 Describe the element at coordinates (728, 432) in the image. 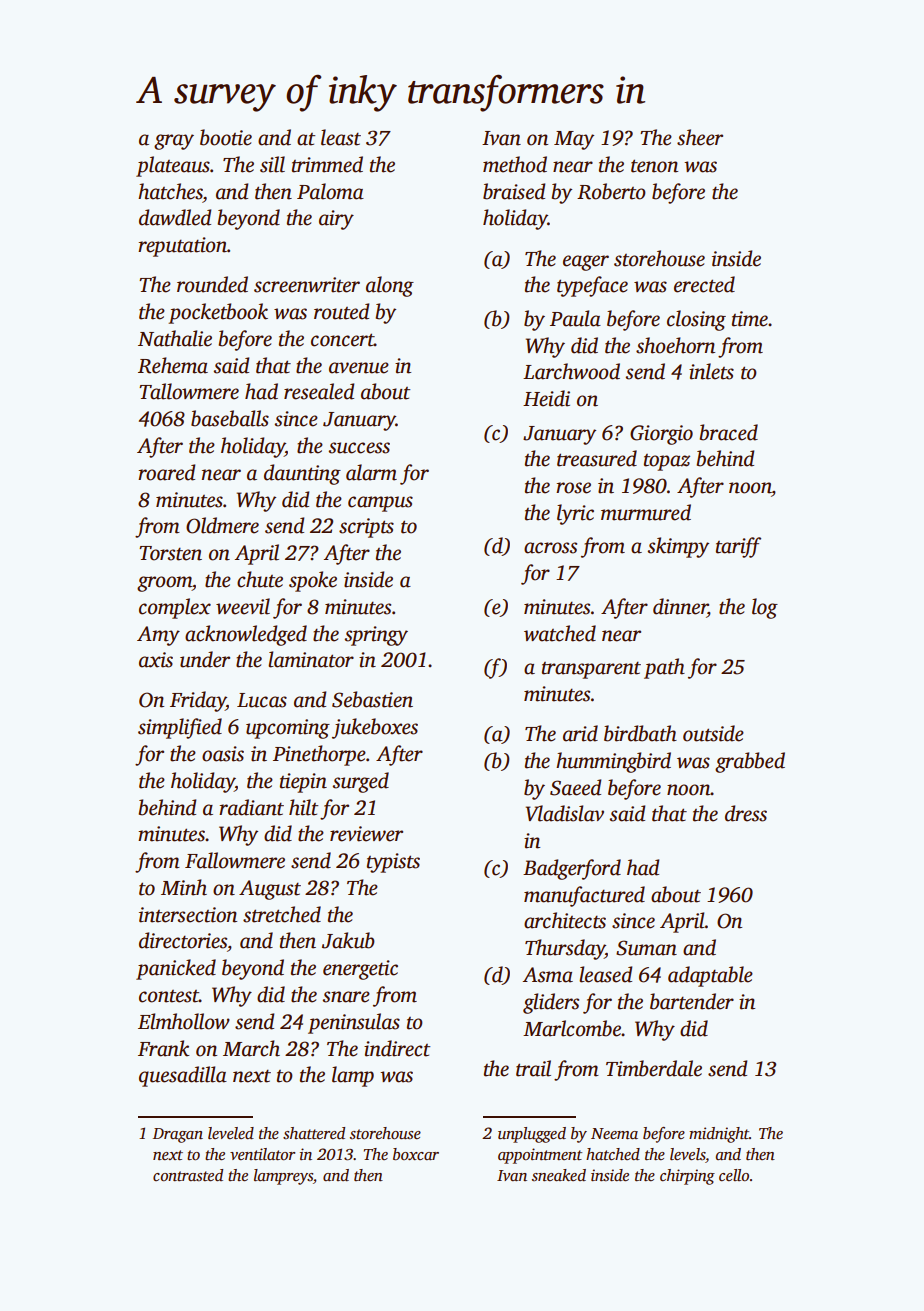

I see `braced` at that location.
